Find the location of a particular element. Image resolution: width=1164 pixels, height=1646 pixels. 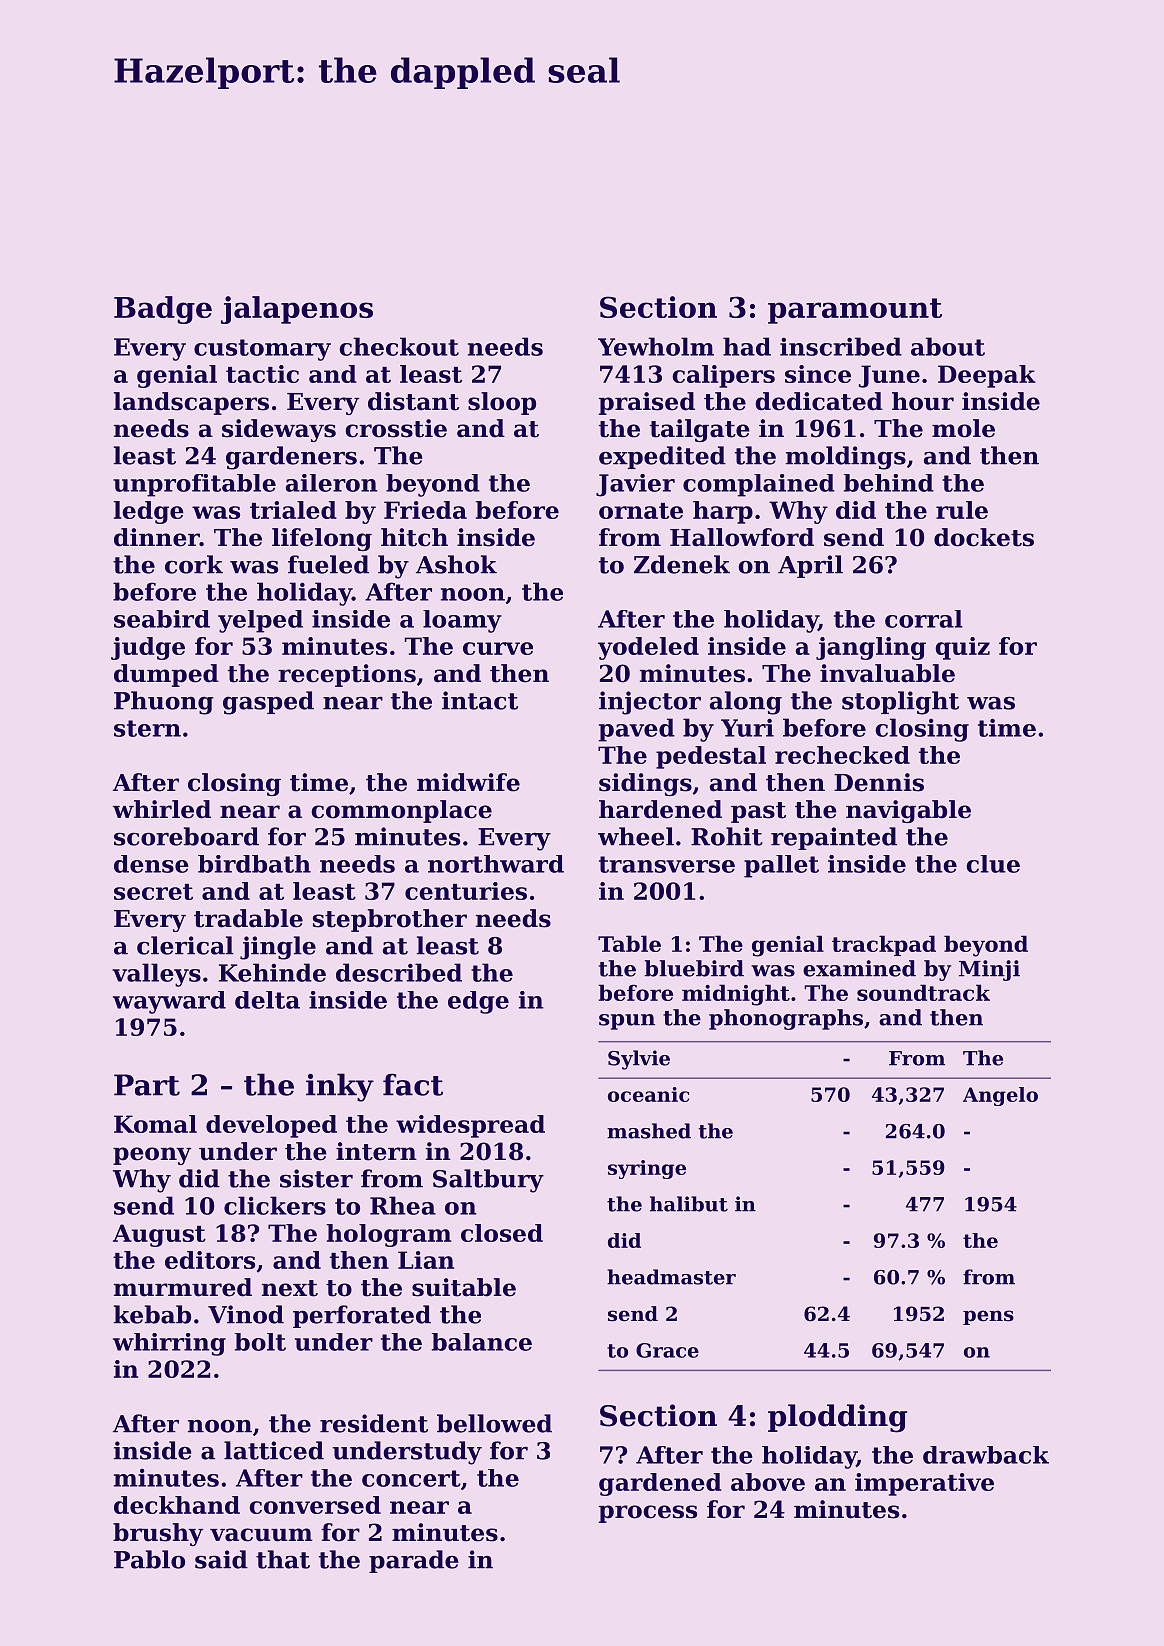

Komal is located at coordinates (155, 1124).
